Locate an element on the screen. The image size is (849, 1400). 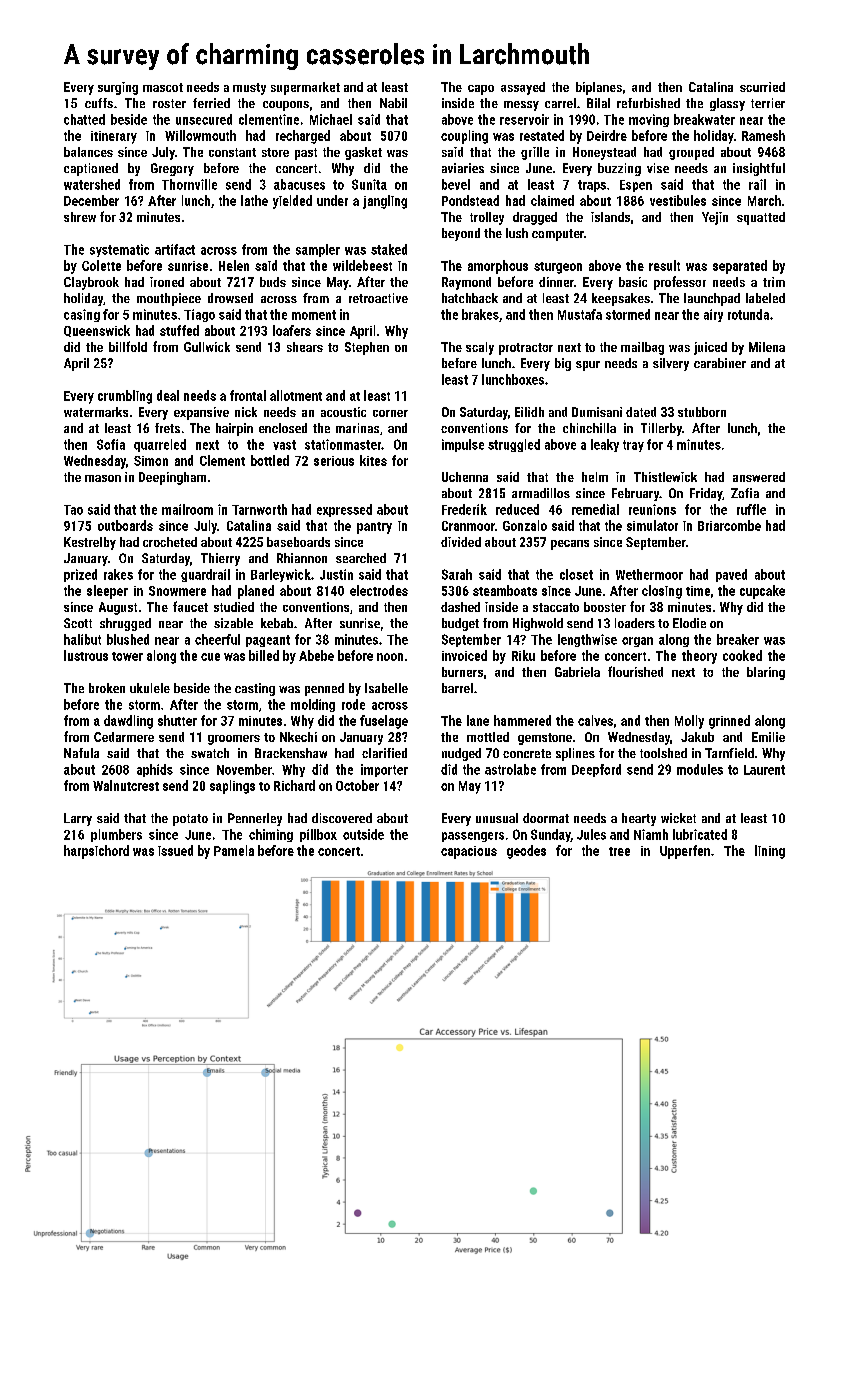
reduced is located at coordinates (517, 509).
